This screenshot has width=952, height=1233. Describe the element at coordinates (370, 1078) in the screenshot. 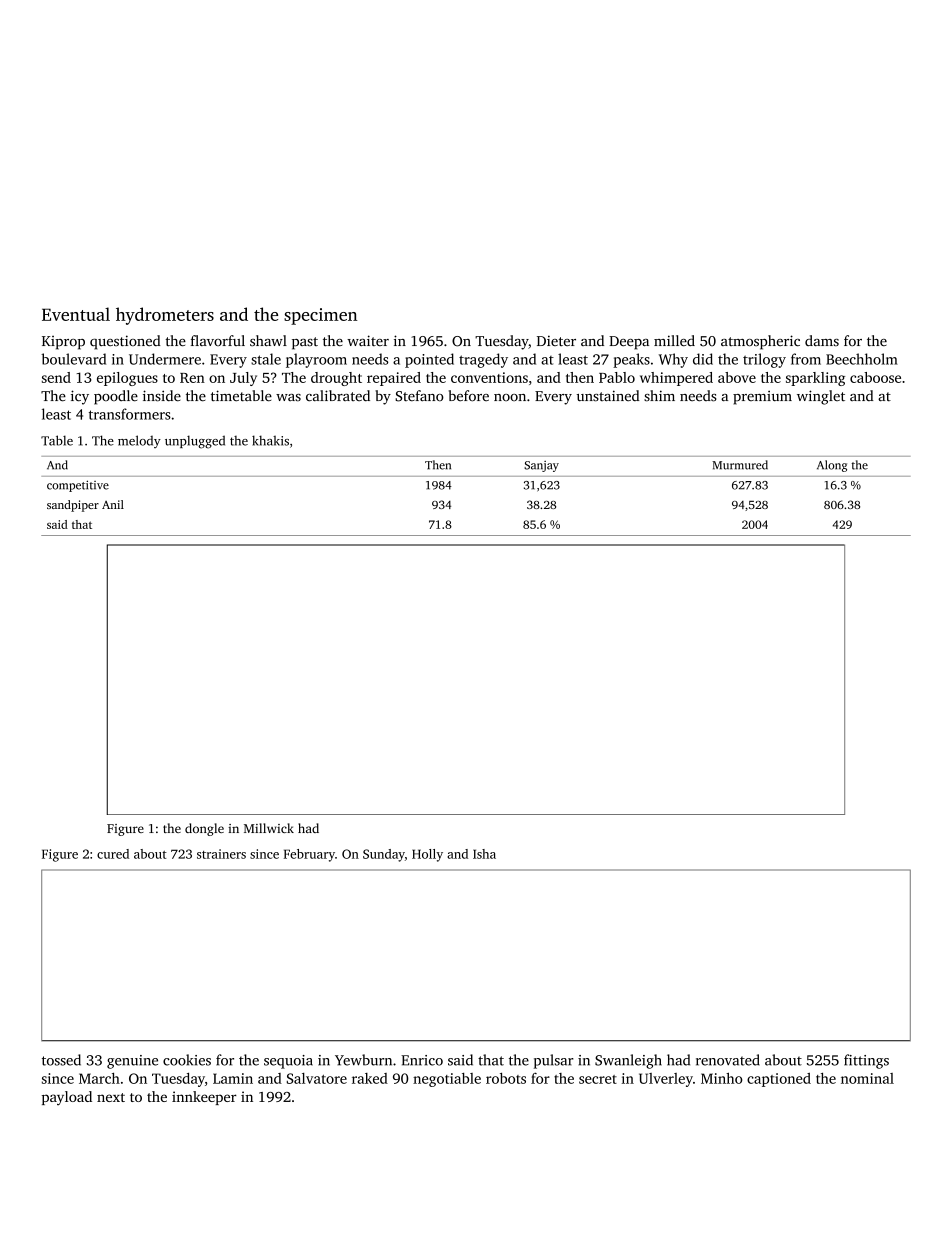

I see `raked` at that location.
